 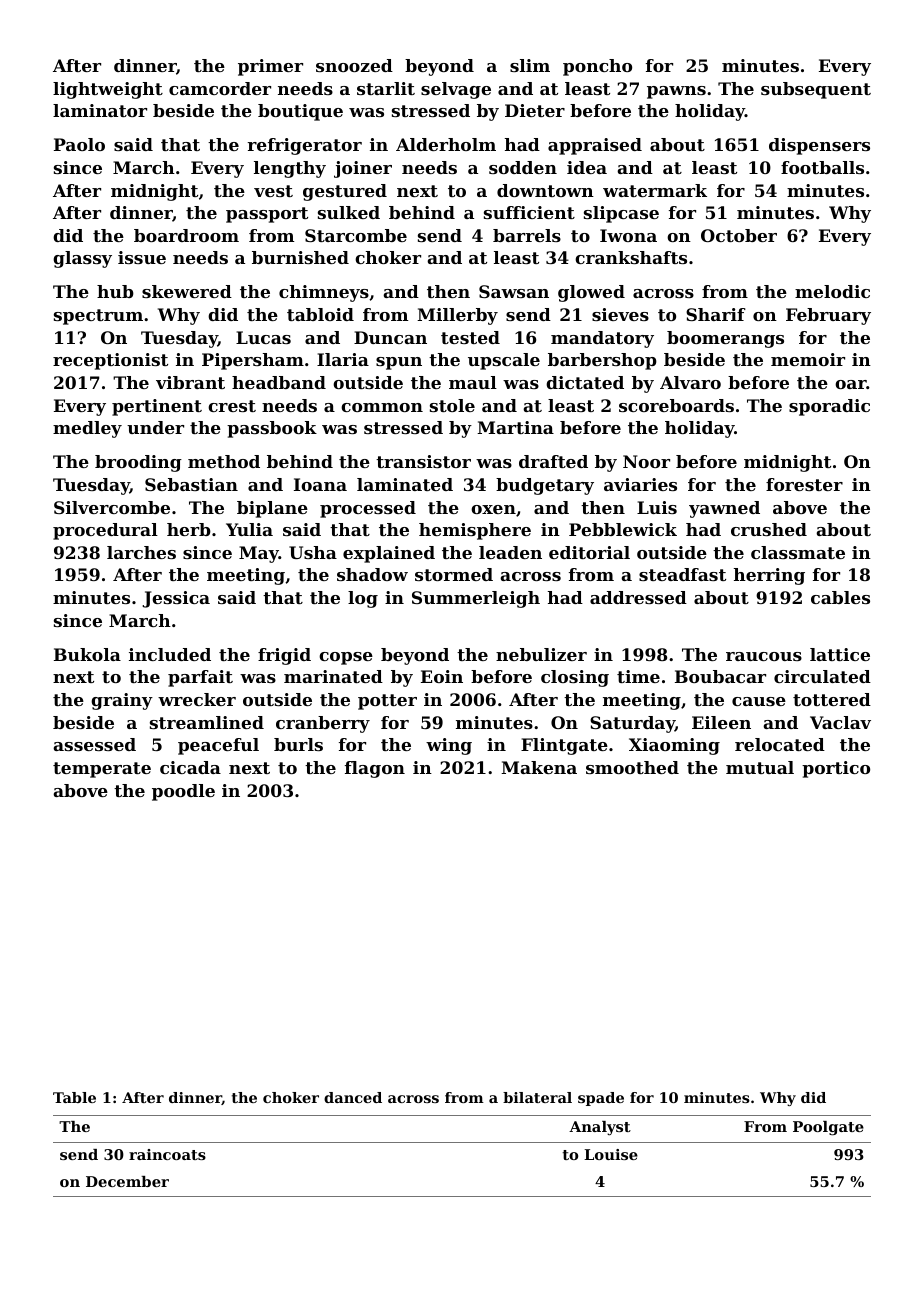 I want to click on log, so click(x=363, y=599).
